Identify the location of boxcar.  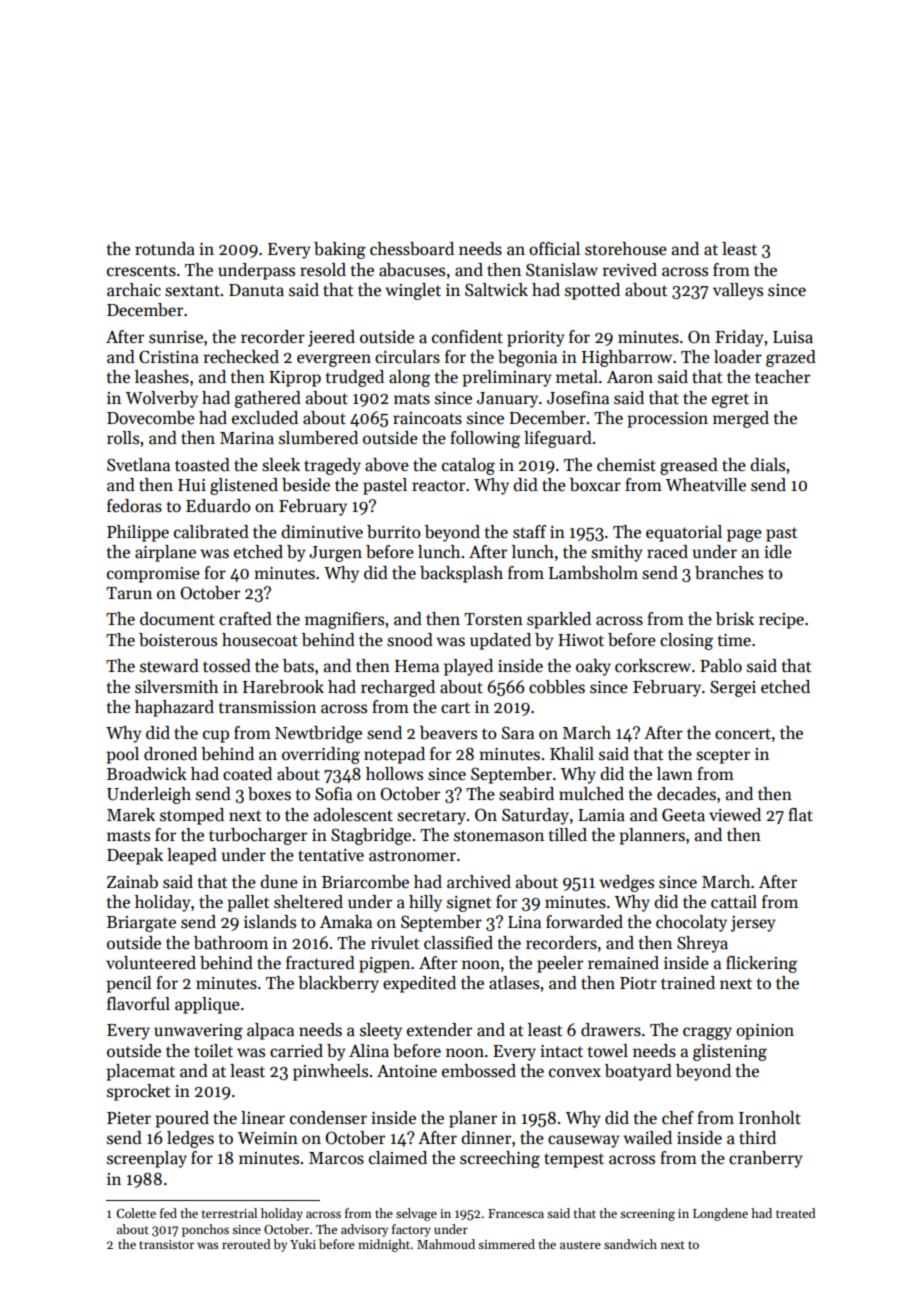
(595, 485).
